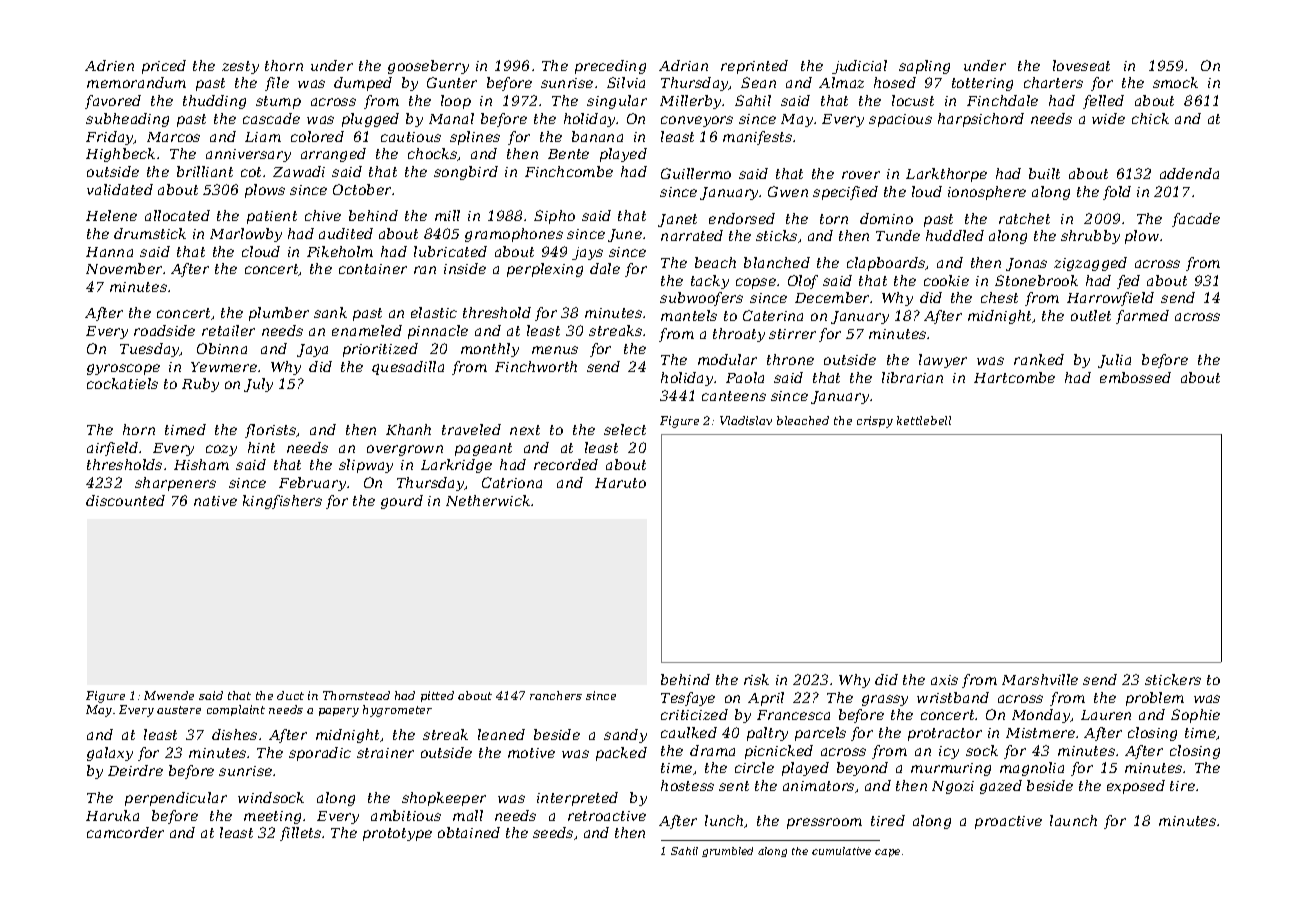 The height and width of the screenshot is (924, 1308). I want to click on native, so click(215, 501).
